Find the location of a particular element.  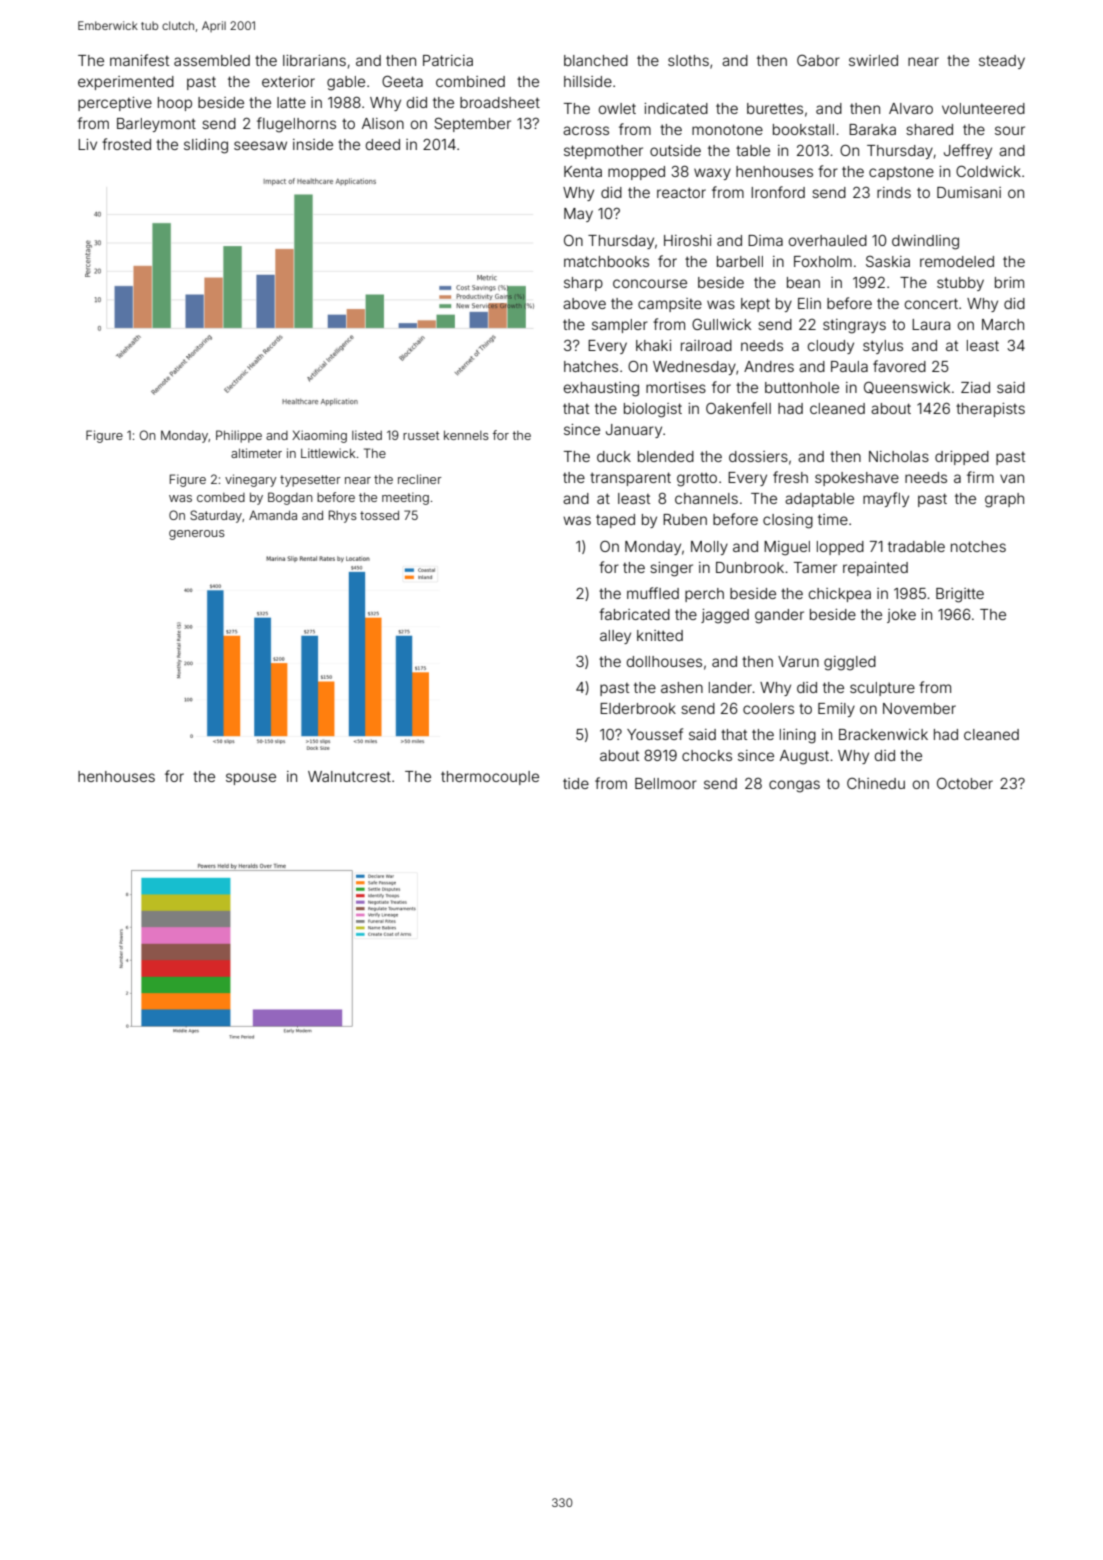

generous is located at coordinates (197, 535).
